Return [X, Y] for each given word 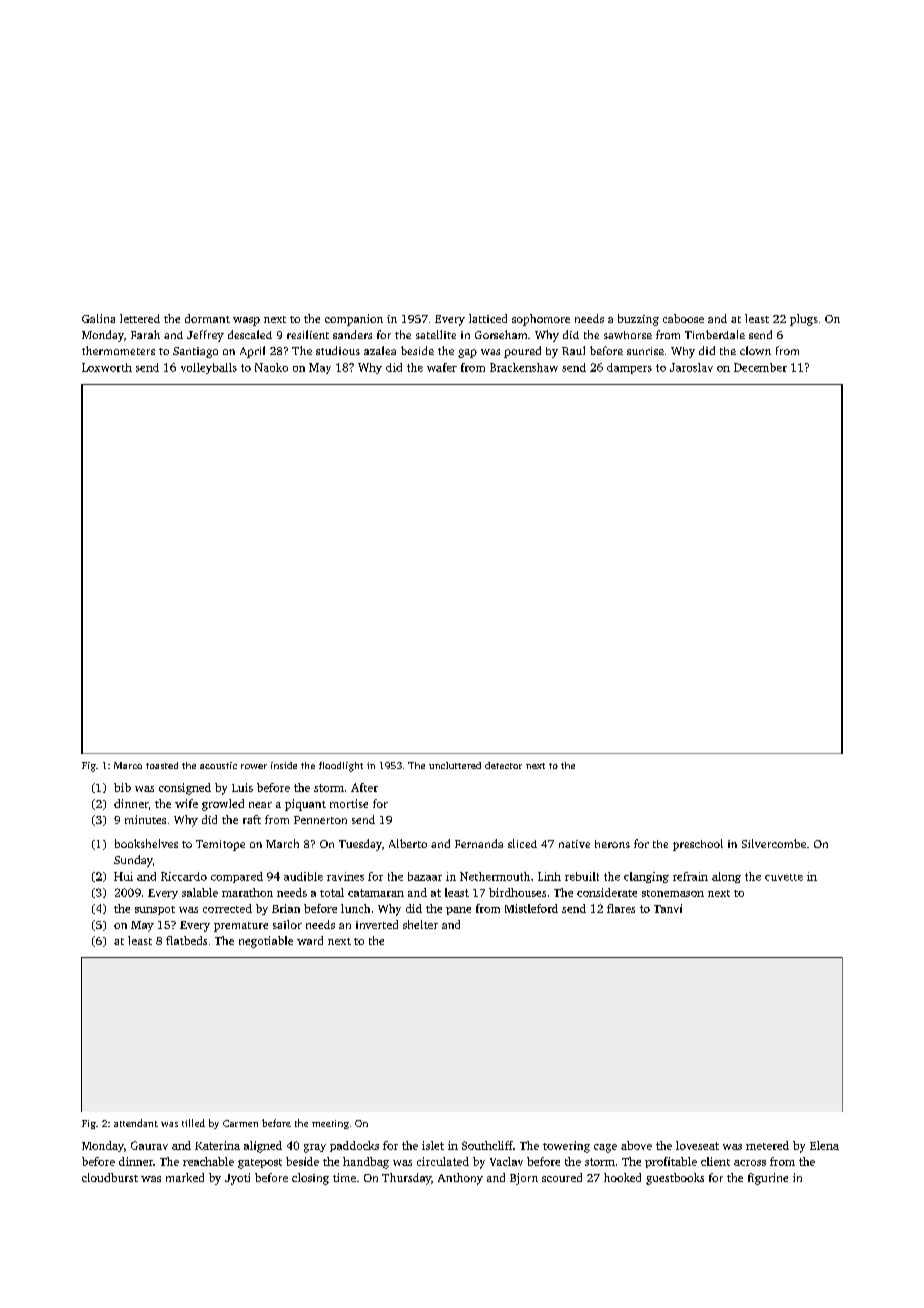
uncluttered [455, 765]
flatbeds [186, 940]
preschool [698, 845]
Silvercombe [774, 843]
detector [503, 765]
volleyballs [209, 368]
